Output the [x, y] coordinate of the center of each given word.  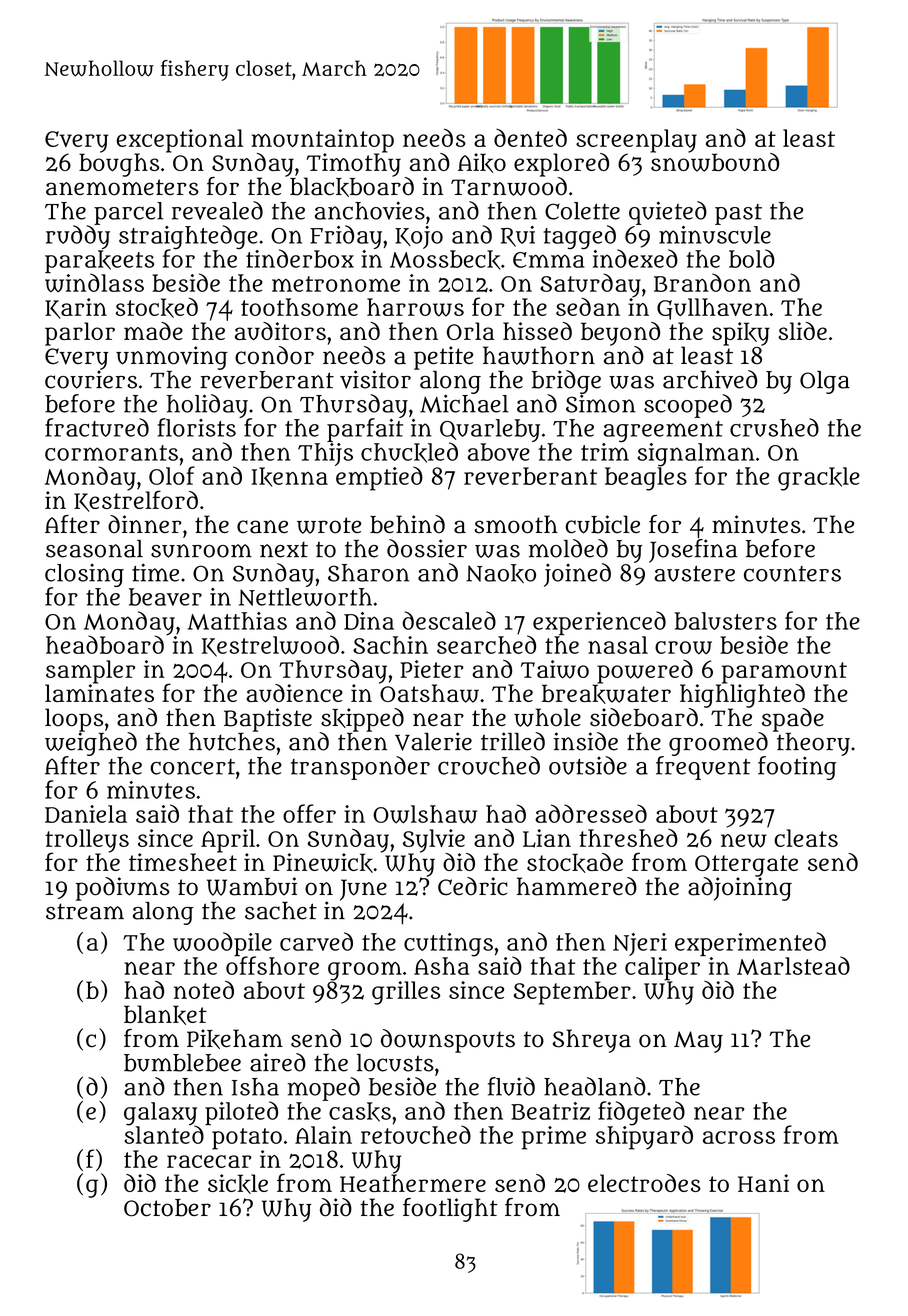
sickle [238, 1184]
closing [84, 575]
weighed [91, 744]
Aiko [482, 163]
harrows [415, 307]
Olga [825, 382]
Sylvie [434, 841]
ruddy [78, 237]
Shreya [592, 1041]
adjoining [740, 889]
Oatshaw [429, 693]
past [738, 214]
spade [793, 720]
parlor [80, 334]
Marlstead [793, 965]
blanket [165, 1015]
